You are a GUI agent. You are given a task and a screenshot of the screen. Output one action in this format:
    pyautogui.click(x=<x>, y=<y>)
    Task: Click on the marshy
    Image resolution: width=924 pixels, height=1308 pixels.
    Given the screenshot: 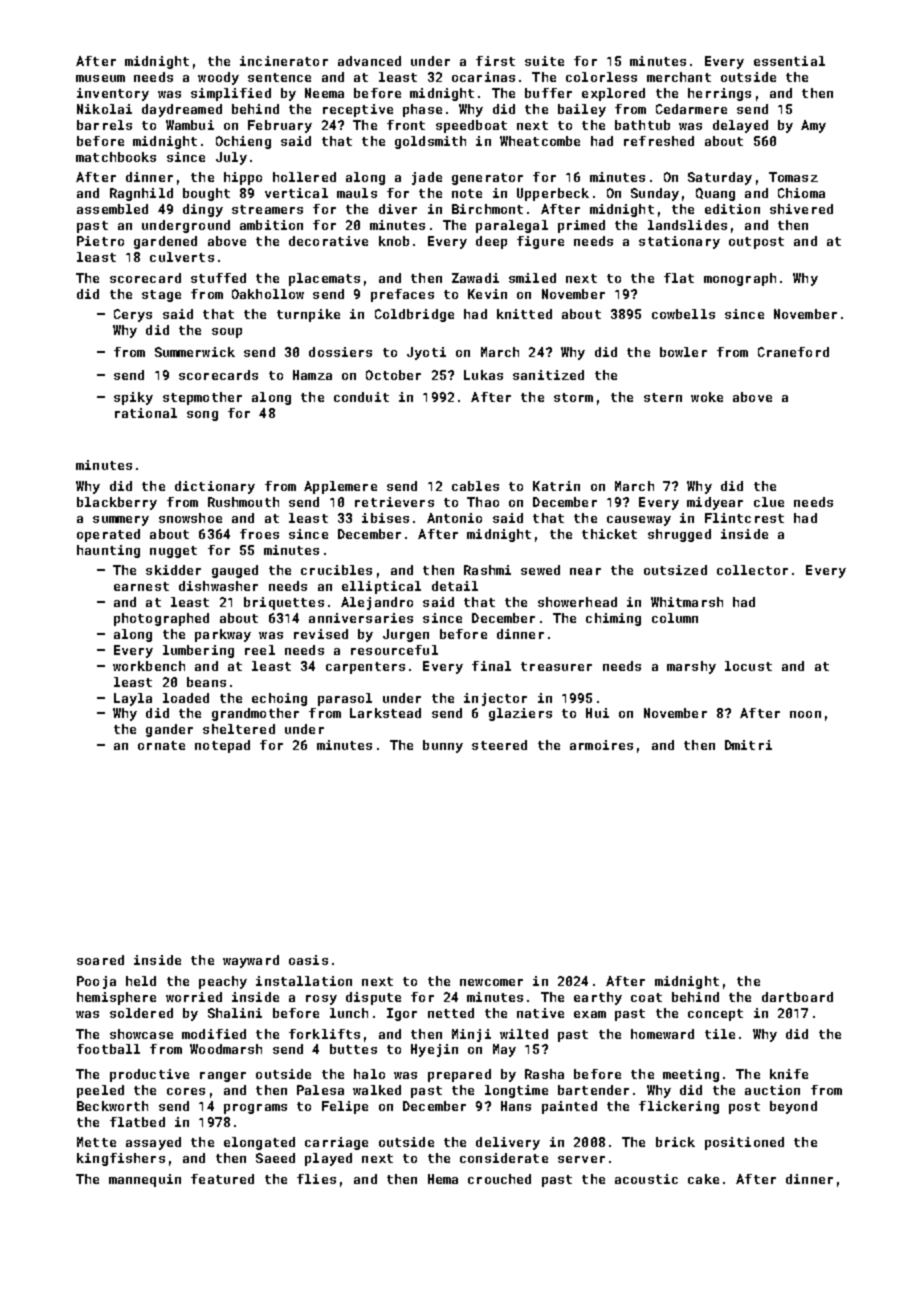 What is the action you would take?
    pyautogui.click(x=691, y=667)
